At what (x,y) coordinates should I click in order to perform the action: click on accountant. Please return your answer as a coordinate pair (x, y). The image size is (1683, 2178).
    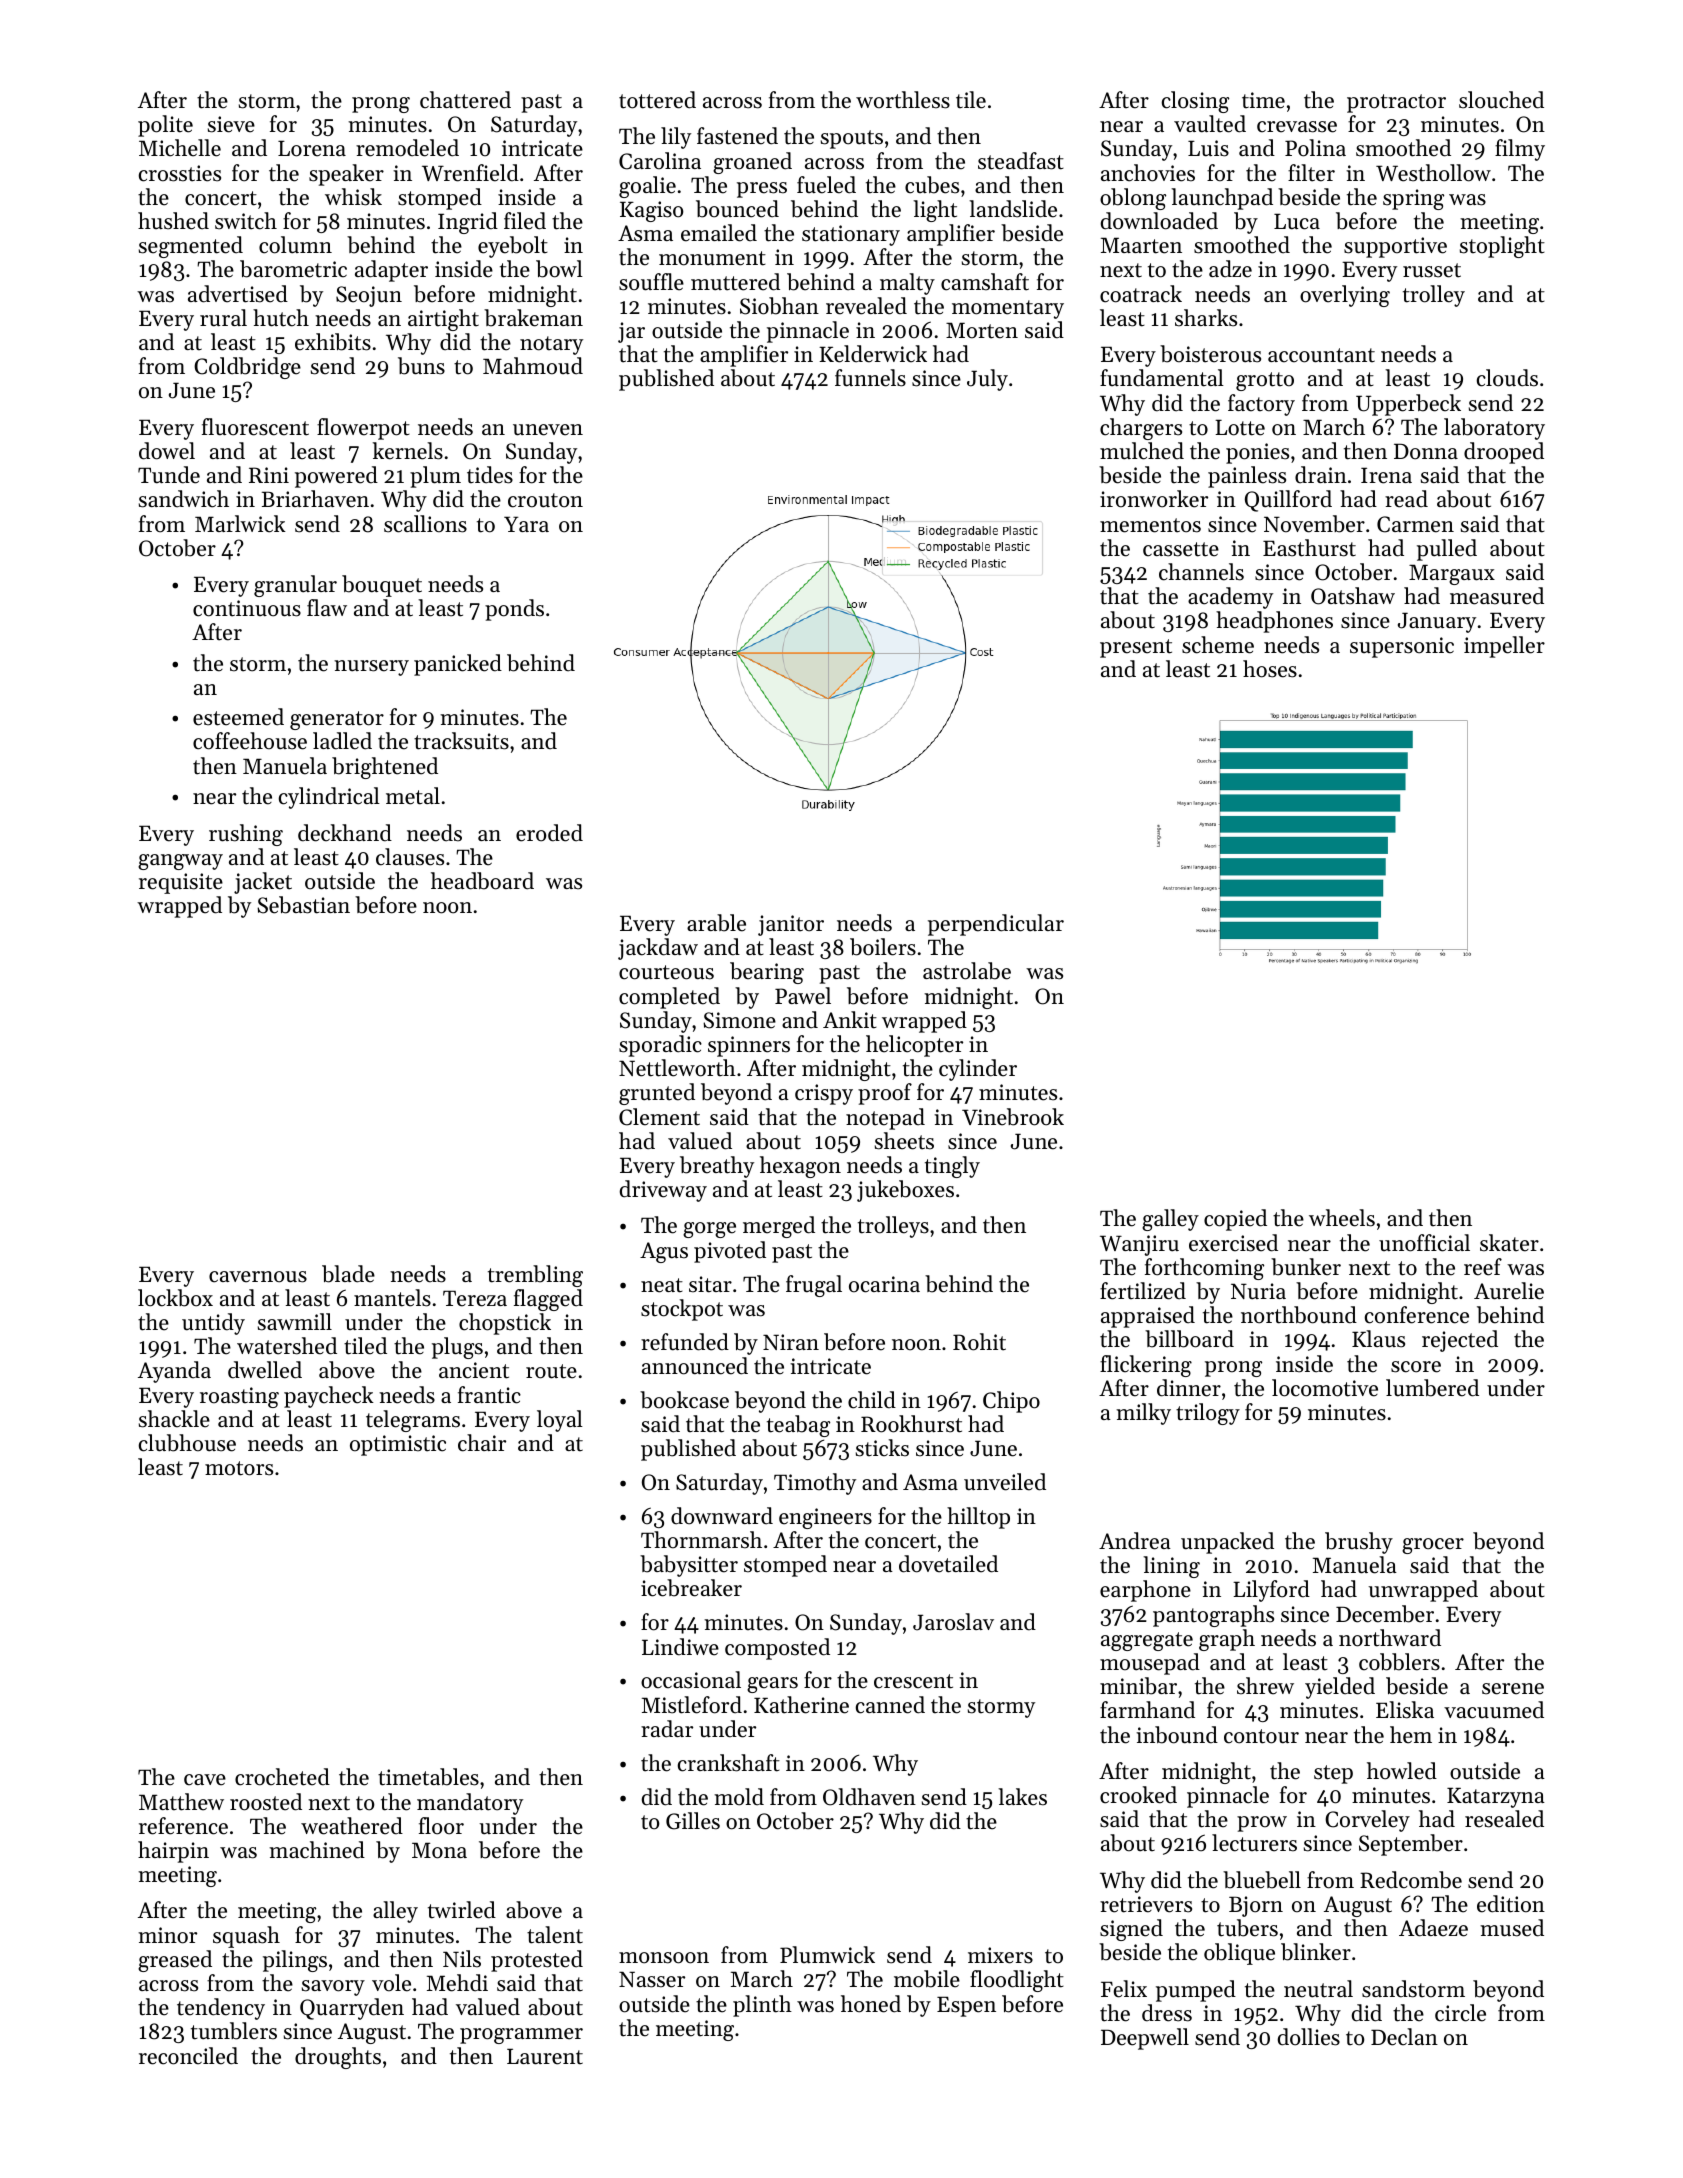
    Looking at the image, I should click on (1321, 355).
